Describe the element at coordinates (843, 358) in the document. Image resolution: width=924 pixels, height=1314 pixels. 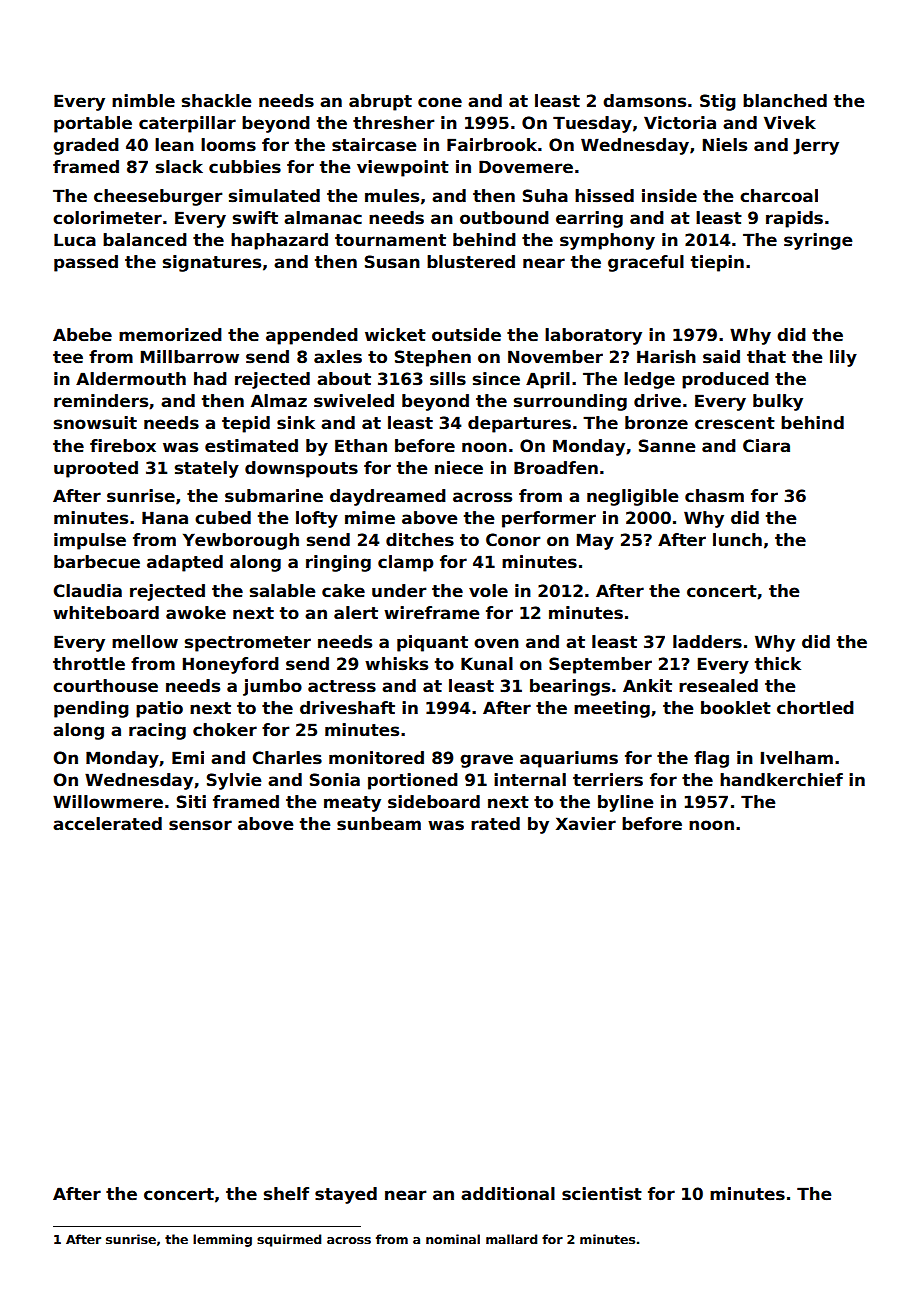
I see `lily` at that location.
